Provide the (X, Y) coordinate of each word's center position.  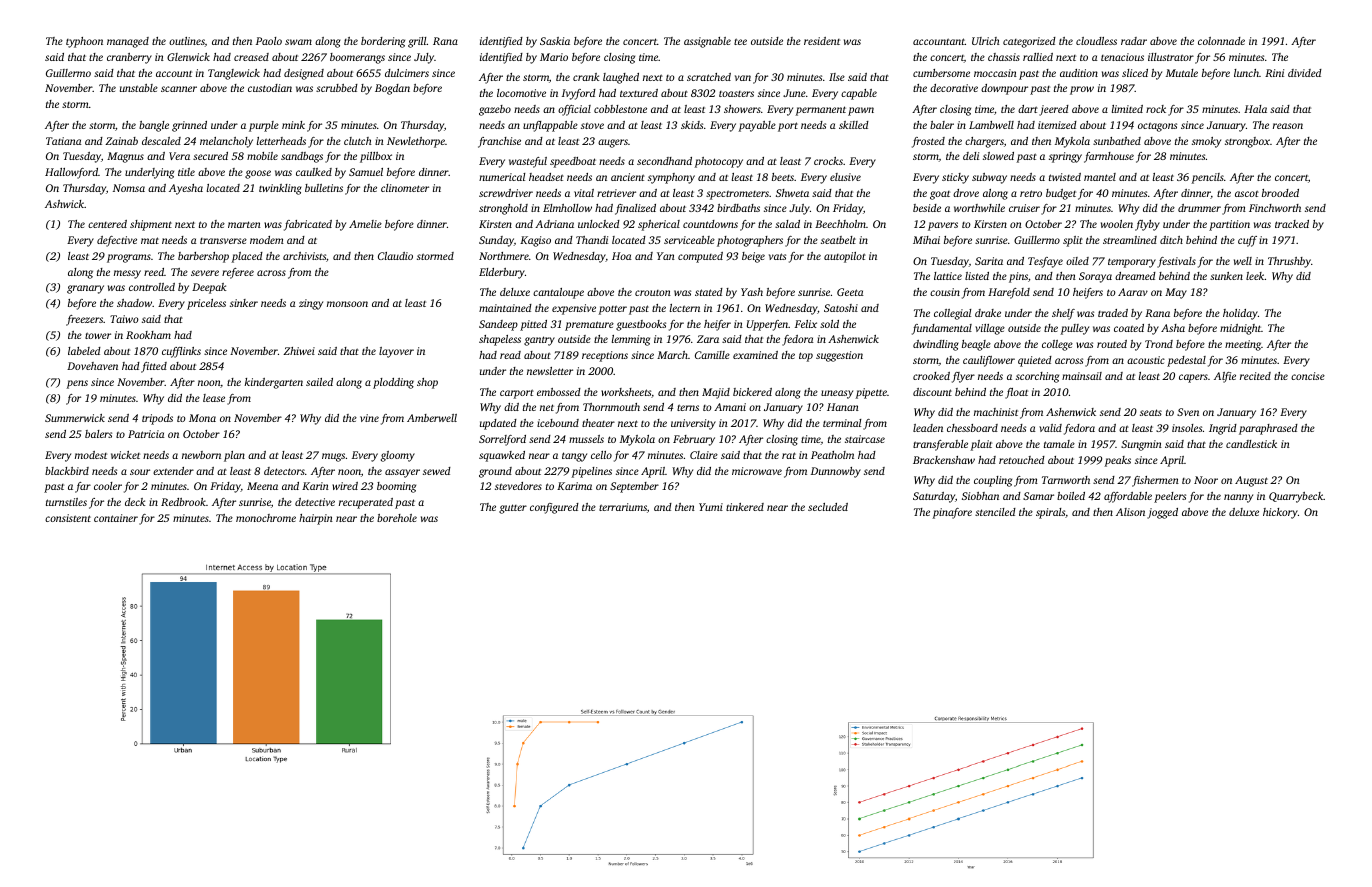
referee (238, 273)
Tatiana (64, 141)
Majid (716, 393)
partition (1229, 225)
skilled (854, 125)
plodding (393, 383)
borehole (397, 518)
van (743, 78)
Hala (1255, 109)
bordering (383, 42)
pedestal (1186, 361)
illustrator (1171, 57)
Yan (666, 256)
